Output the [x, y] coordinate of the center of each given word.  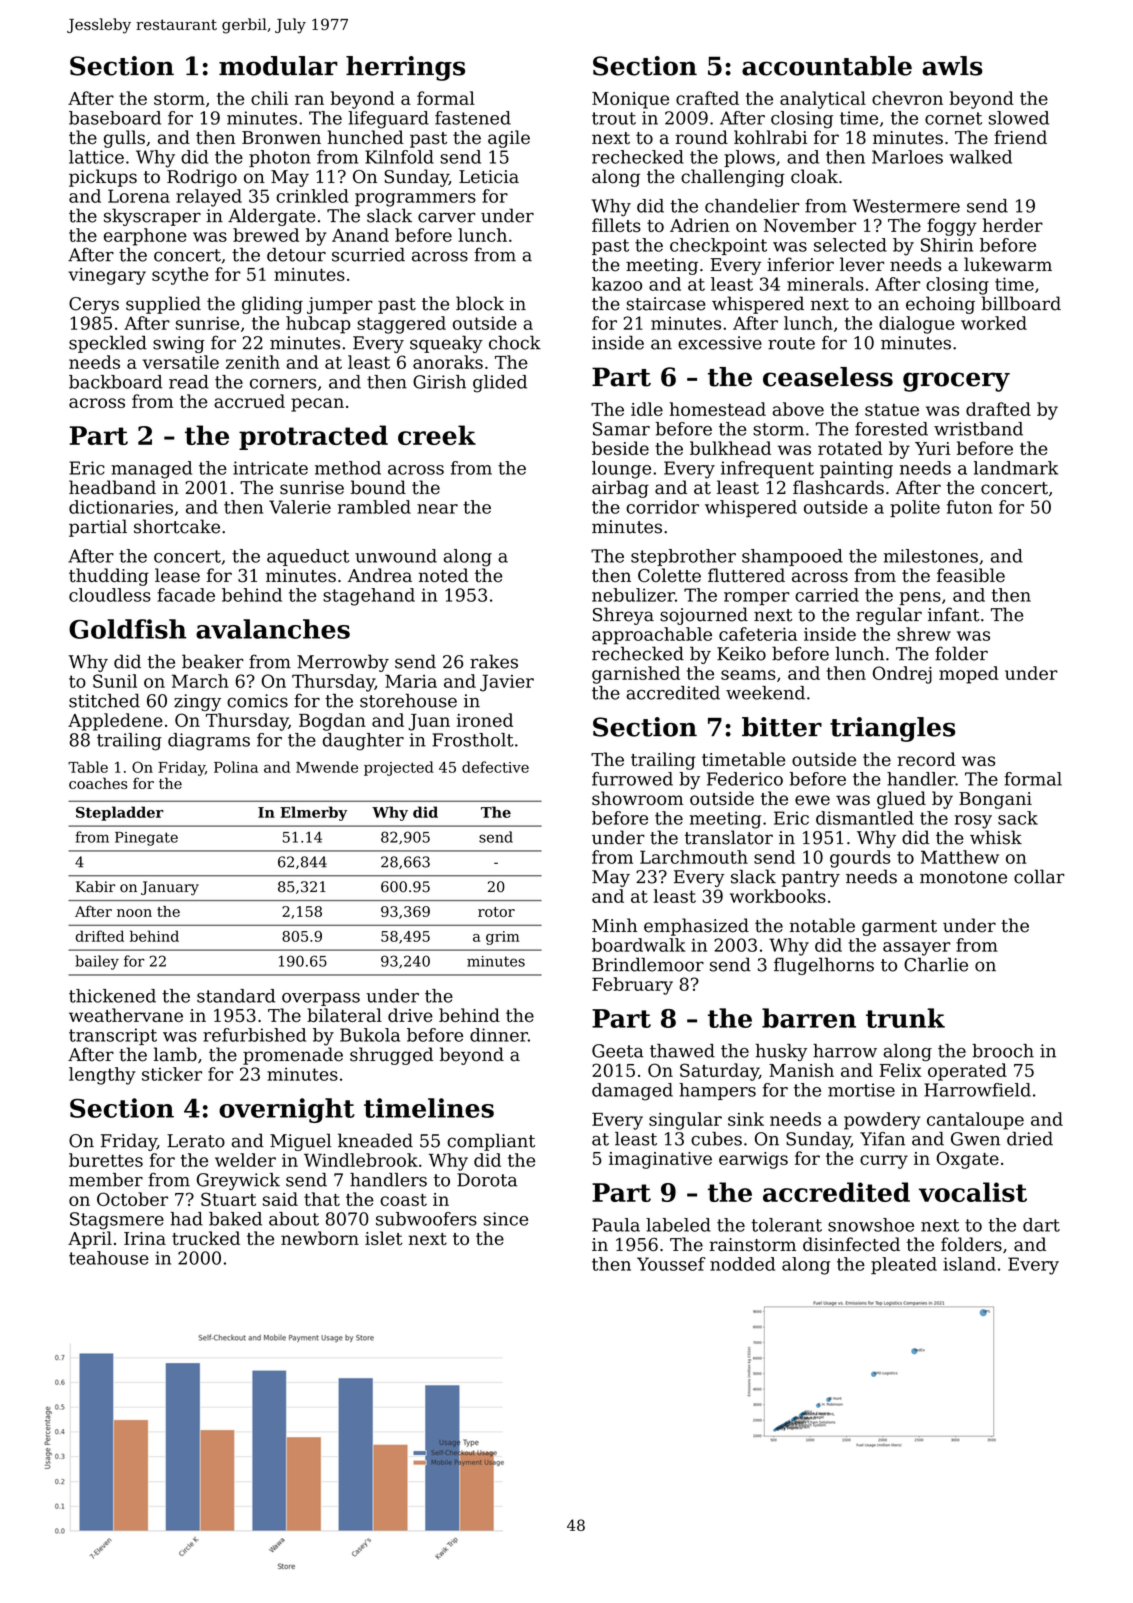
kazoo [617, 284]
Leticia [489, 177]
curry [884, 1162]
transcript [113, 1036]
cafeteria [758, 634]
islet [383, 1238]
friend [1020, 137]
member [106, 1180]
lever [862, 264]
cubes [716, 1139]
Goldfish [128, 629]
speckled [108, 344]
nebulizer [633, 595]
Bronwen [281, 137]
